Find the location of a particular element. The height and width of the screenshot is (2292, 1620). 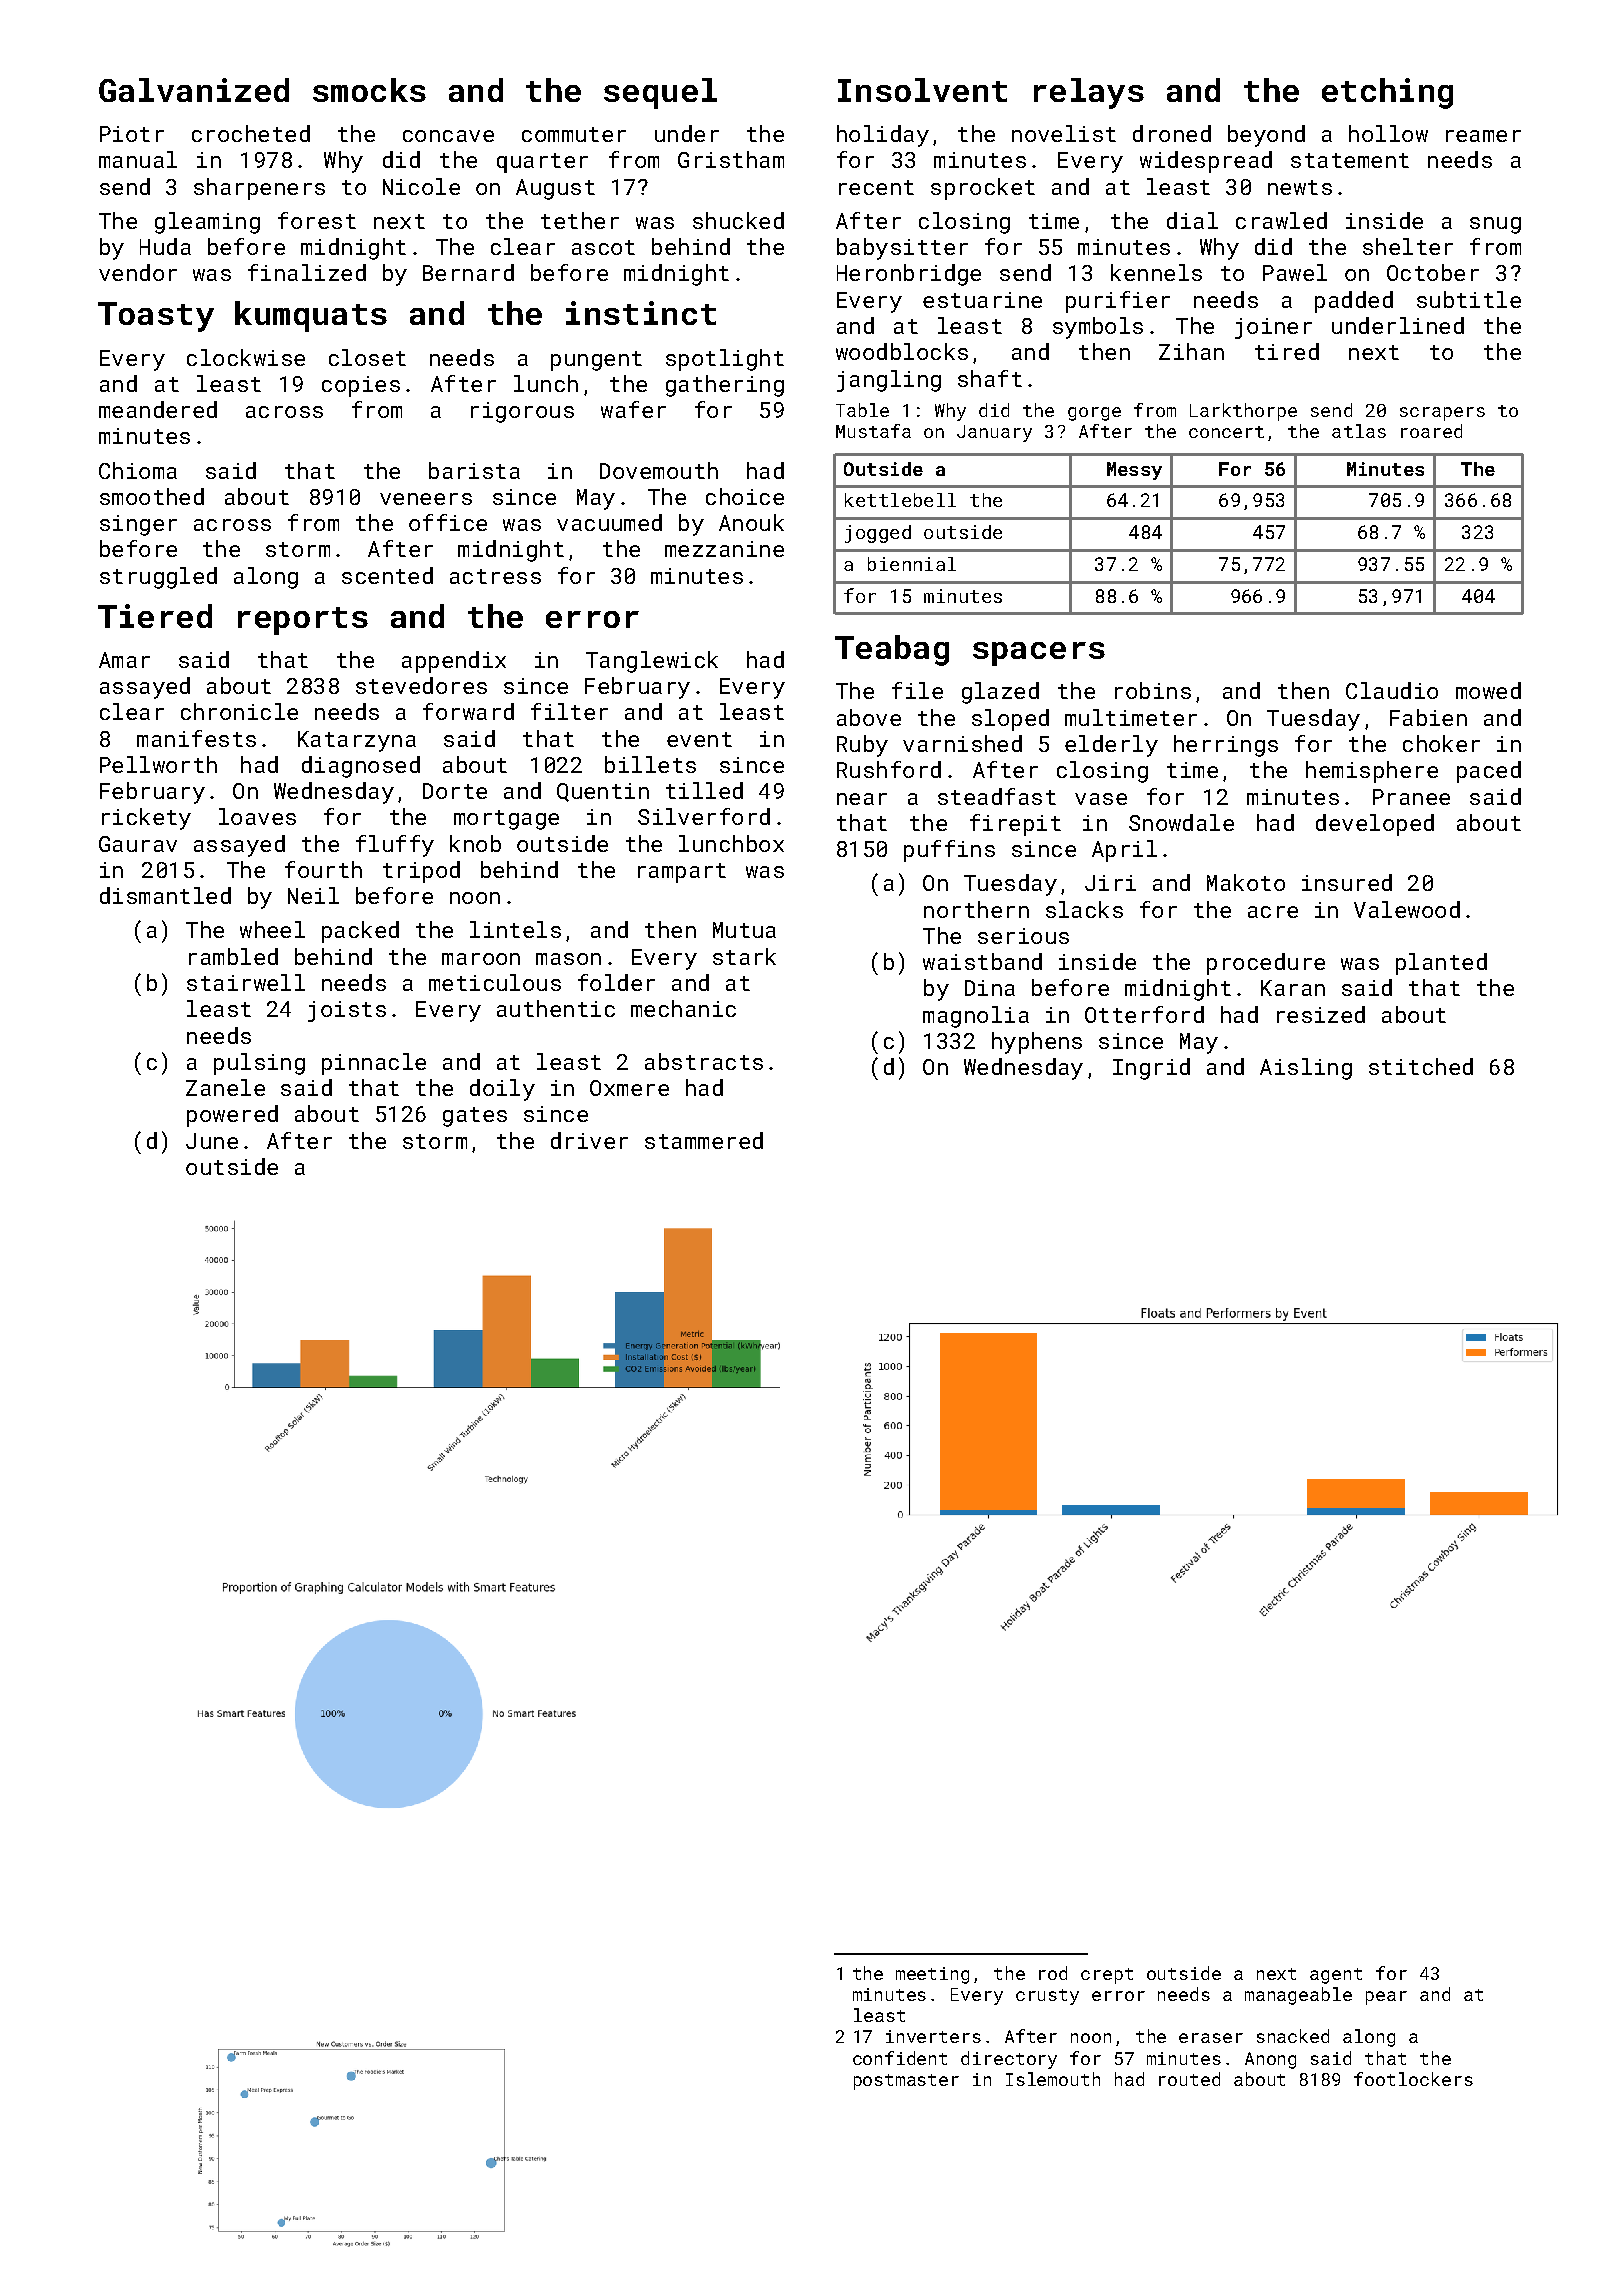

manageable is located at coordinates (1298, 1996).
